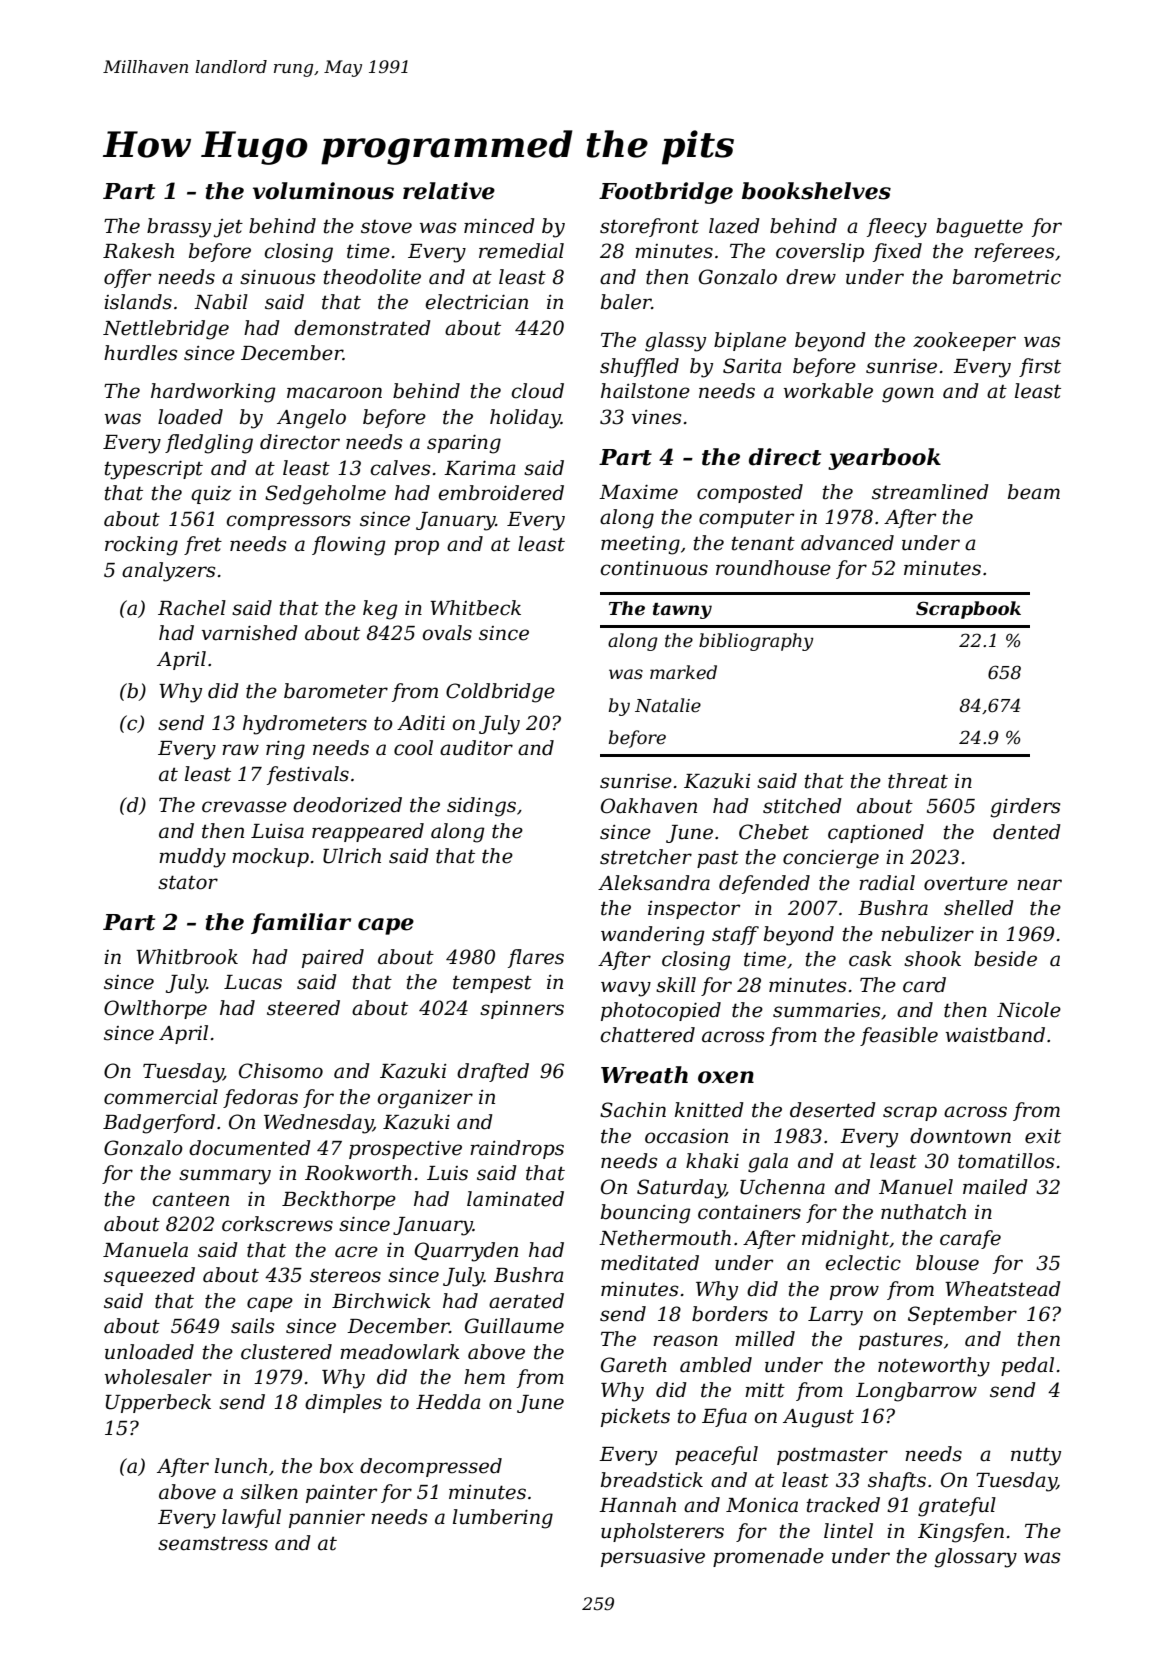  Describe the element at coordinates (666, 193) in the screenshot. I see `Footbridge` at that location.
